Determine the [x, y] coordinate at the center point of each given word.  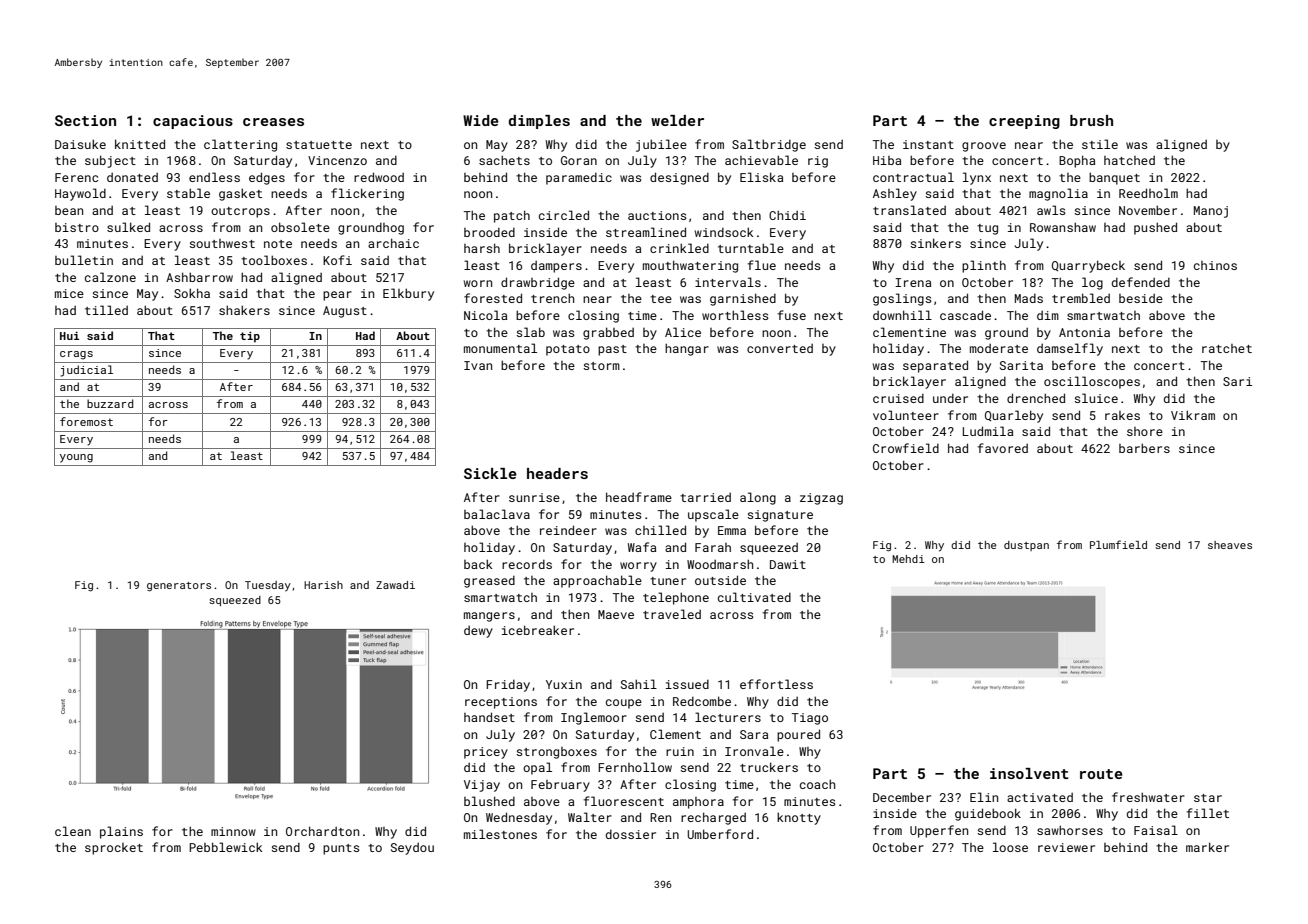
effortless [776, 684]
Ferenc [76, 177]
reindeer [568, 530]
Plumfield [1118, 544]
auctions [657, 215]
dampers [556, 267]
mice [69, 293]
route [1101, 774]
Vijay [482, 786]
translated [909, 210]
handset [489, 717]
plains [121, 832]
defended [1141, 282]
